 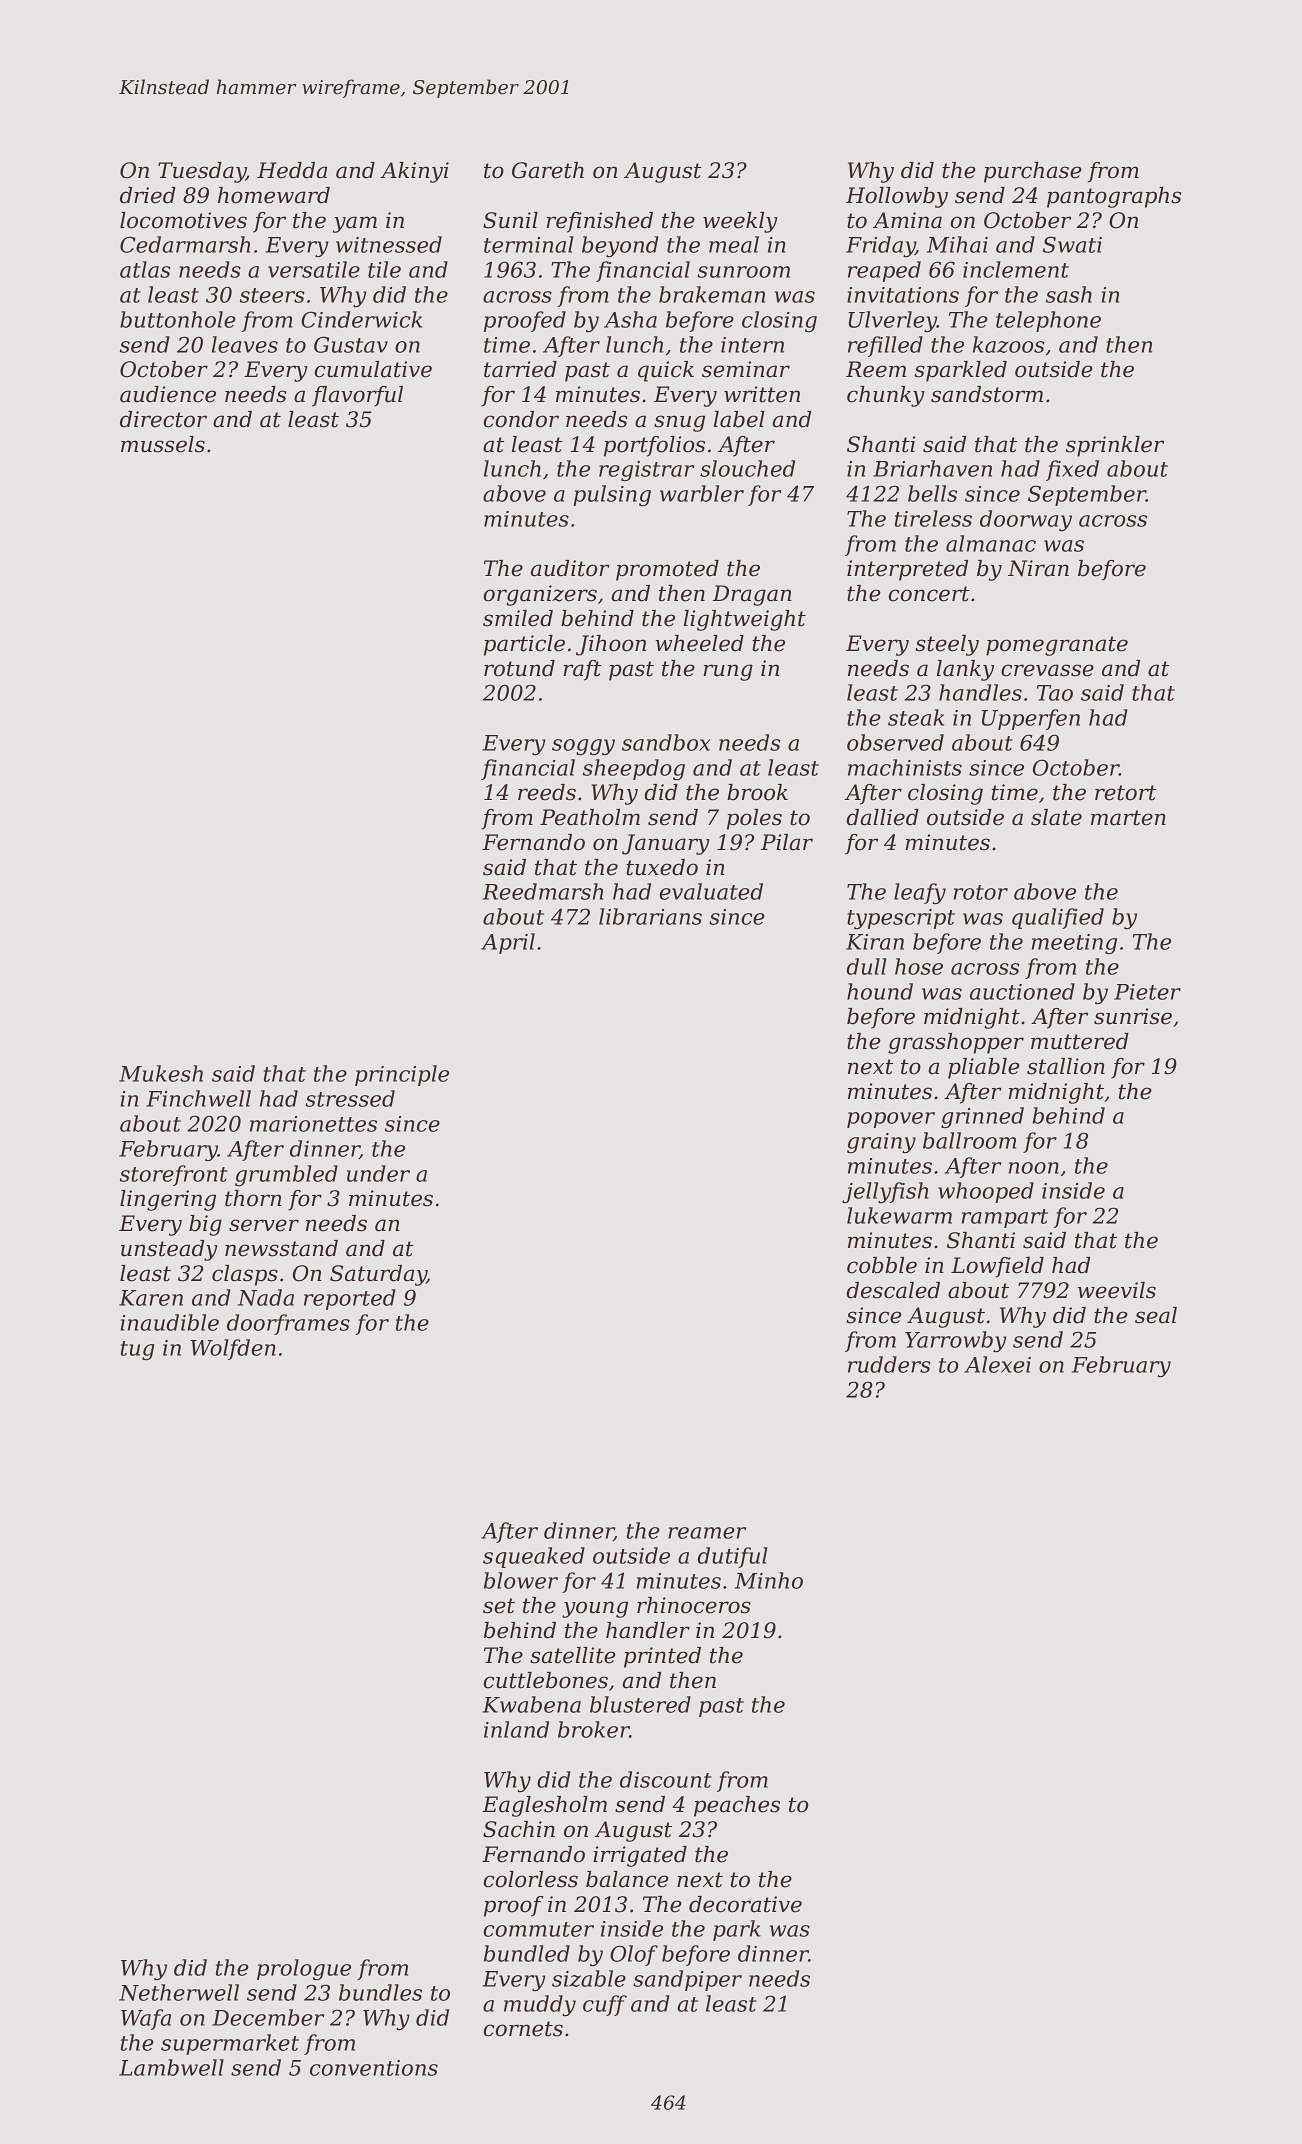 I want to click on reamer, so click(x=707, y=1533).
